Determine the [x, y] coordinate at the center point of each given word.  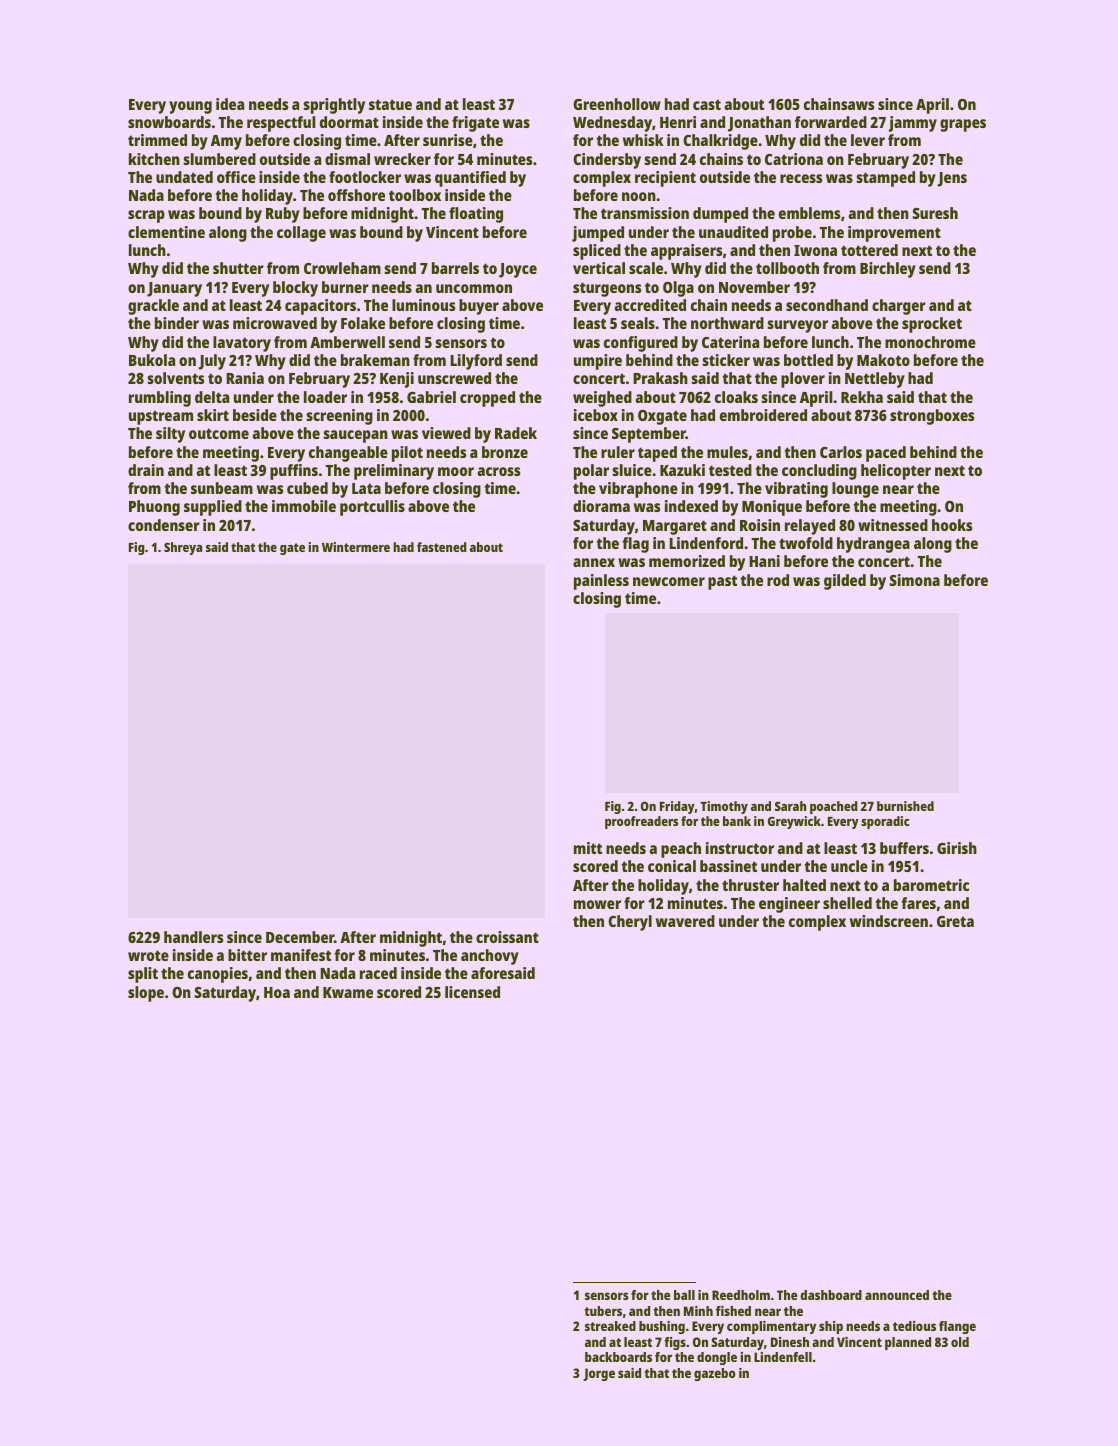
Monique [772, 508]
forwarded [831, 122]
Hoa [277, 992]
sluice [632, 470]
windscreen [889, 921]
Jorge [599, 1374]
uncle [849, 866]
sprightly [334, 106]
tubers [603, 1311]
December [300, 937]
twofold [806, 543]
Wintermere [356, 547]
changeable [348, 454]
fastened [442, 547]
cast [707, 104]
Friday [677, 807]
